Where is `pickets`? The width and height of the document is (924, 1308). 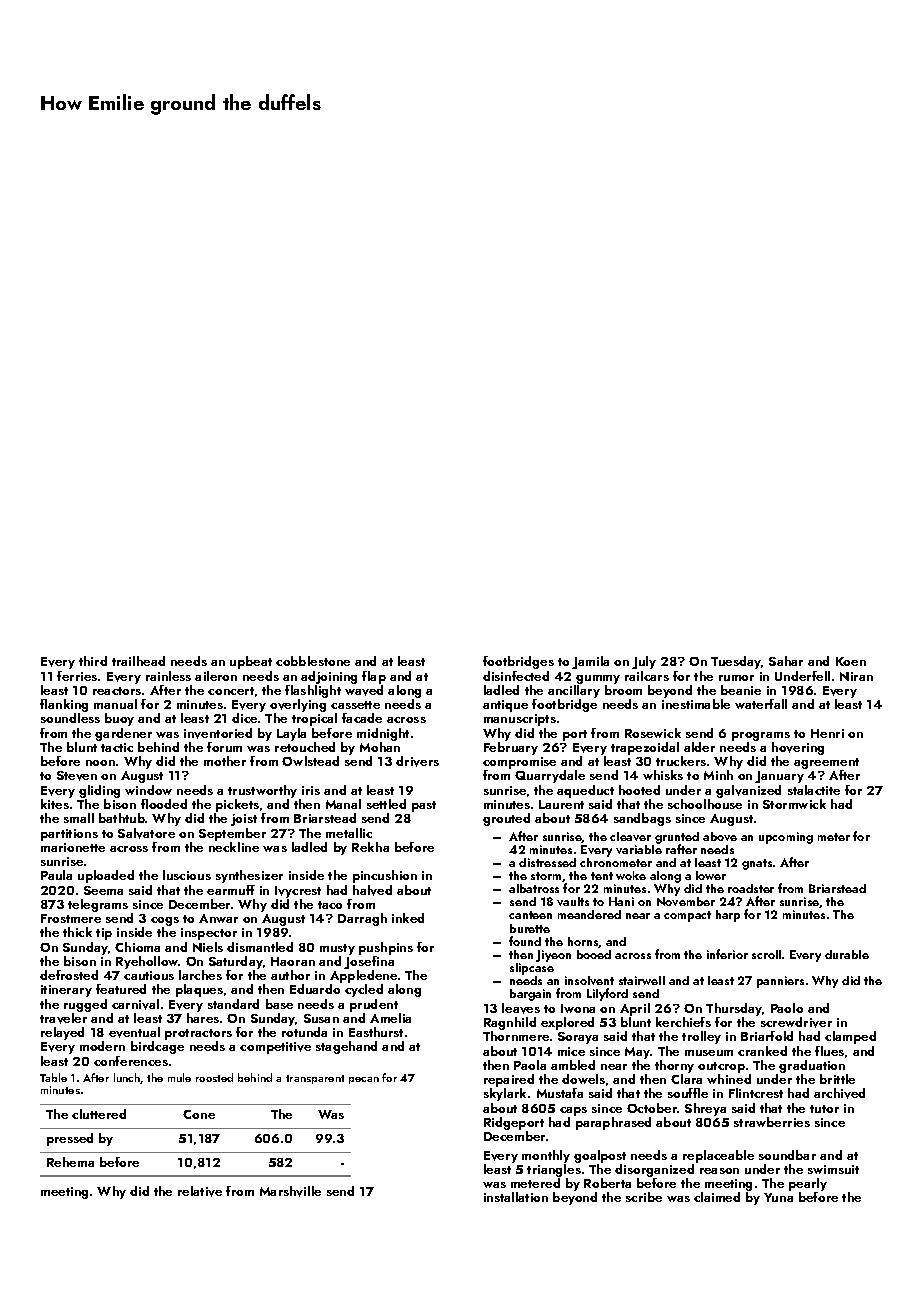
pickets is located at coordinates (237, 805).
